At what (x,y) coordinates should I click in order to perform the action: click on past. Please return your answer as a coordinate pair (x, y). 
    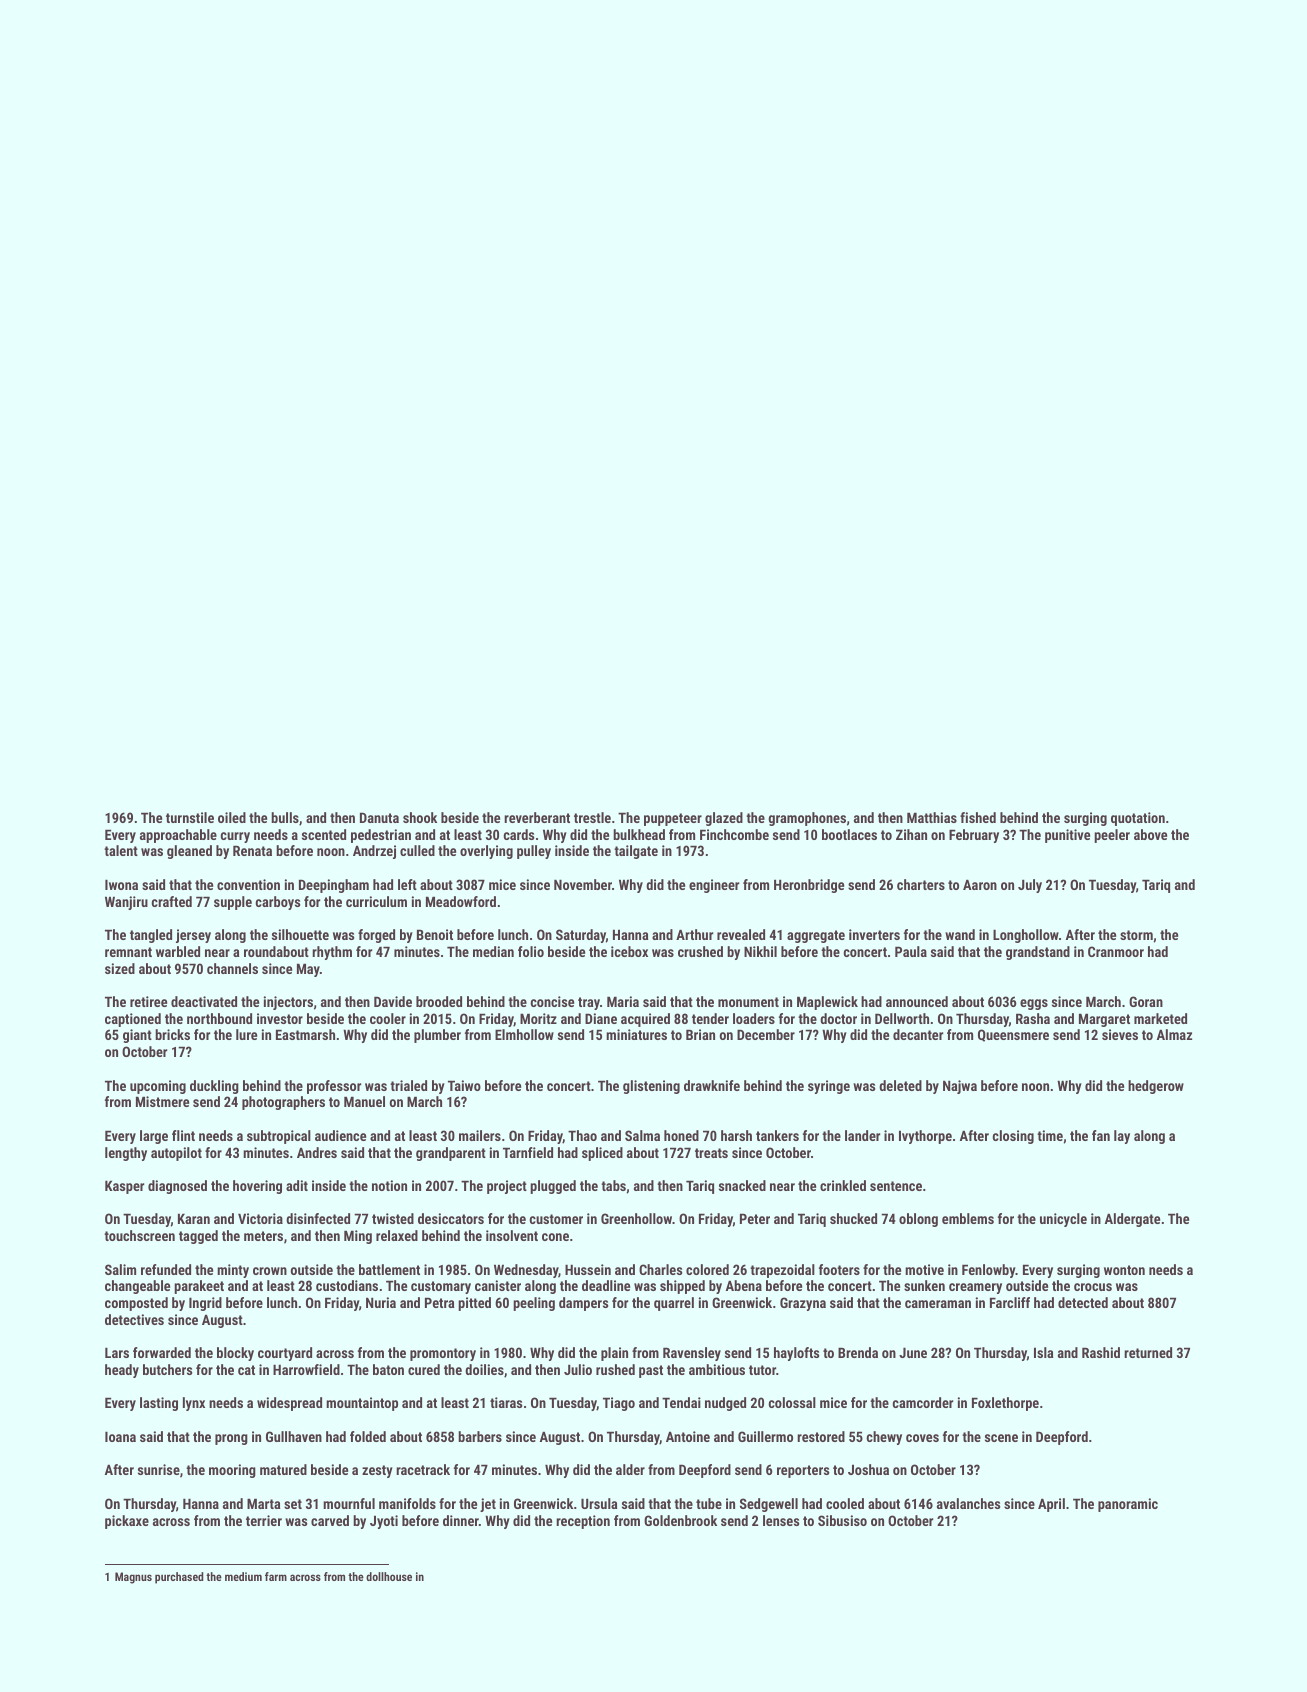
    Looking at the image, I should click on (651, 1371).
